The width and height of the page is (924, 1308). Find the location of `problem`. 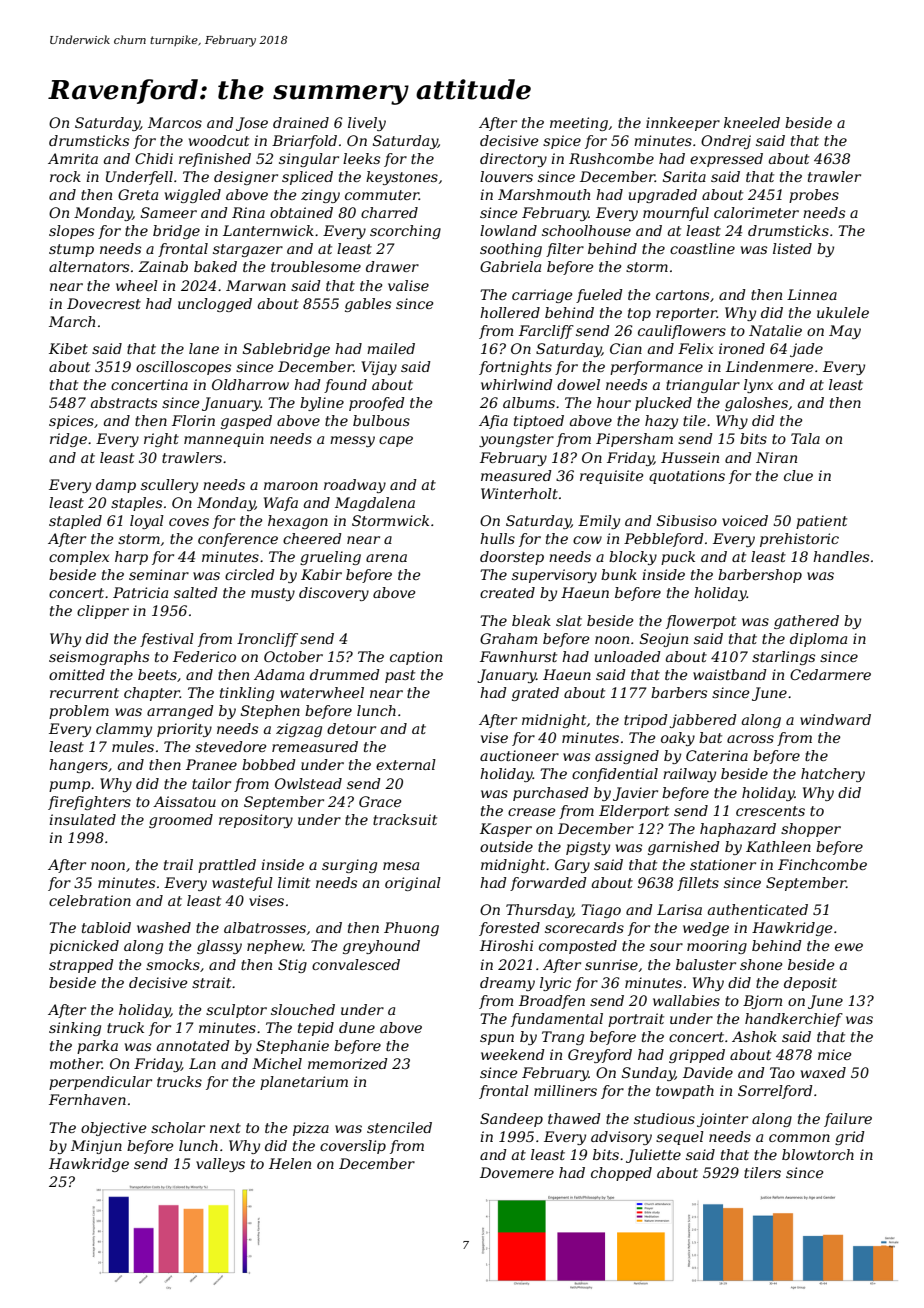

problem is located at coordinates (79, 712).
